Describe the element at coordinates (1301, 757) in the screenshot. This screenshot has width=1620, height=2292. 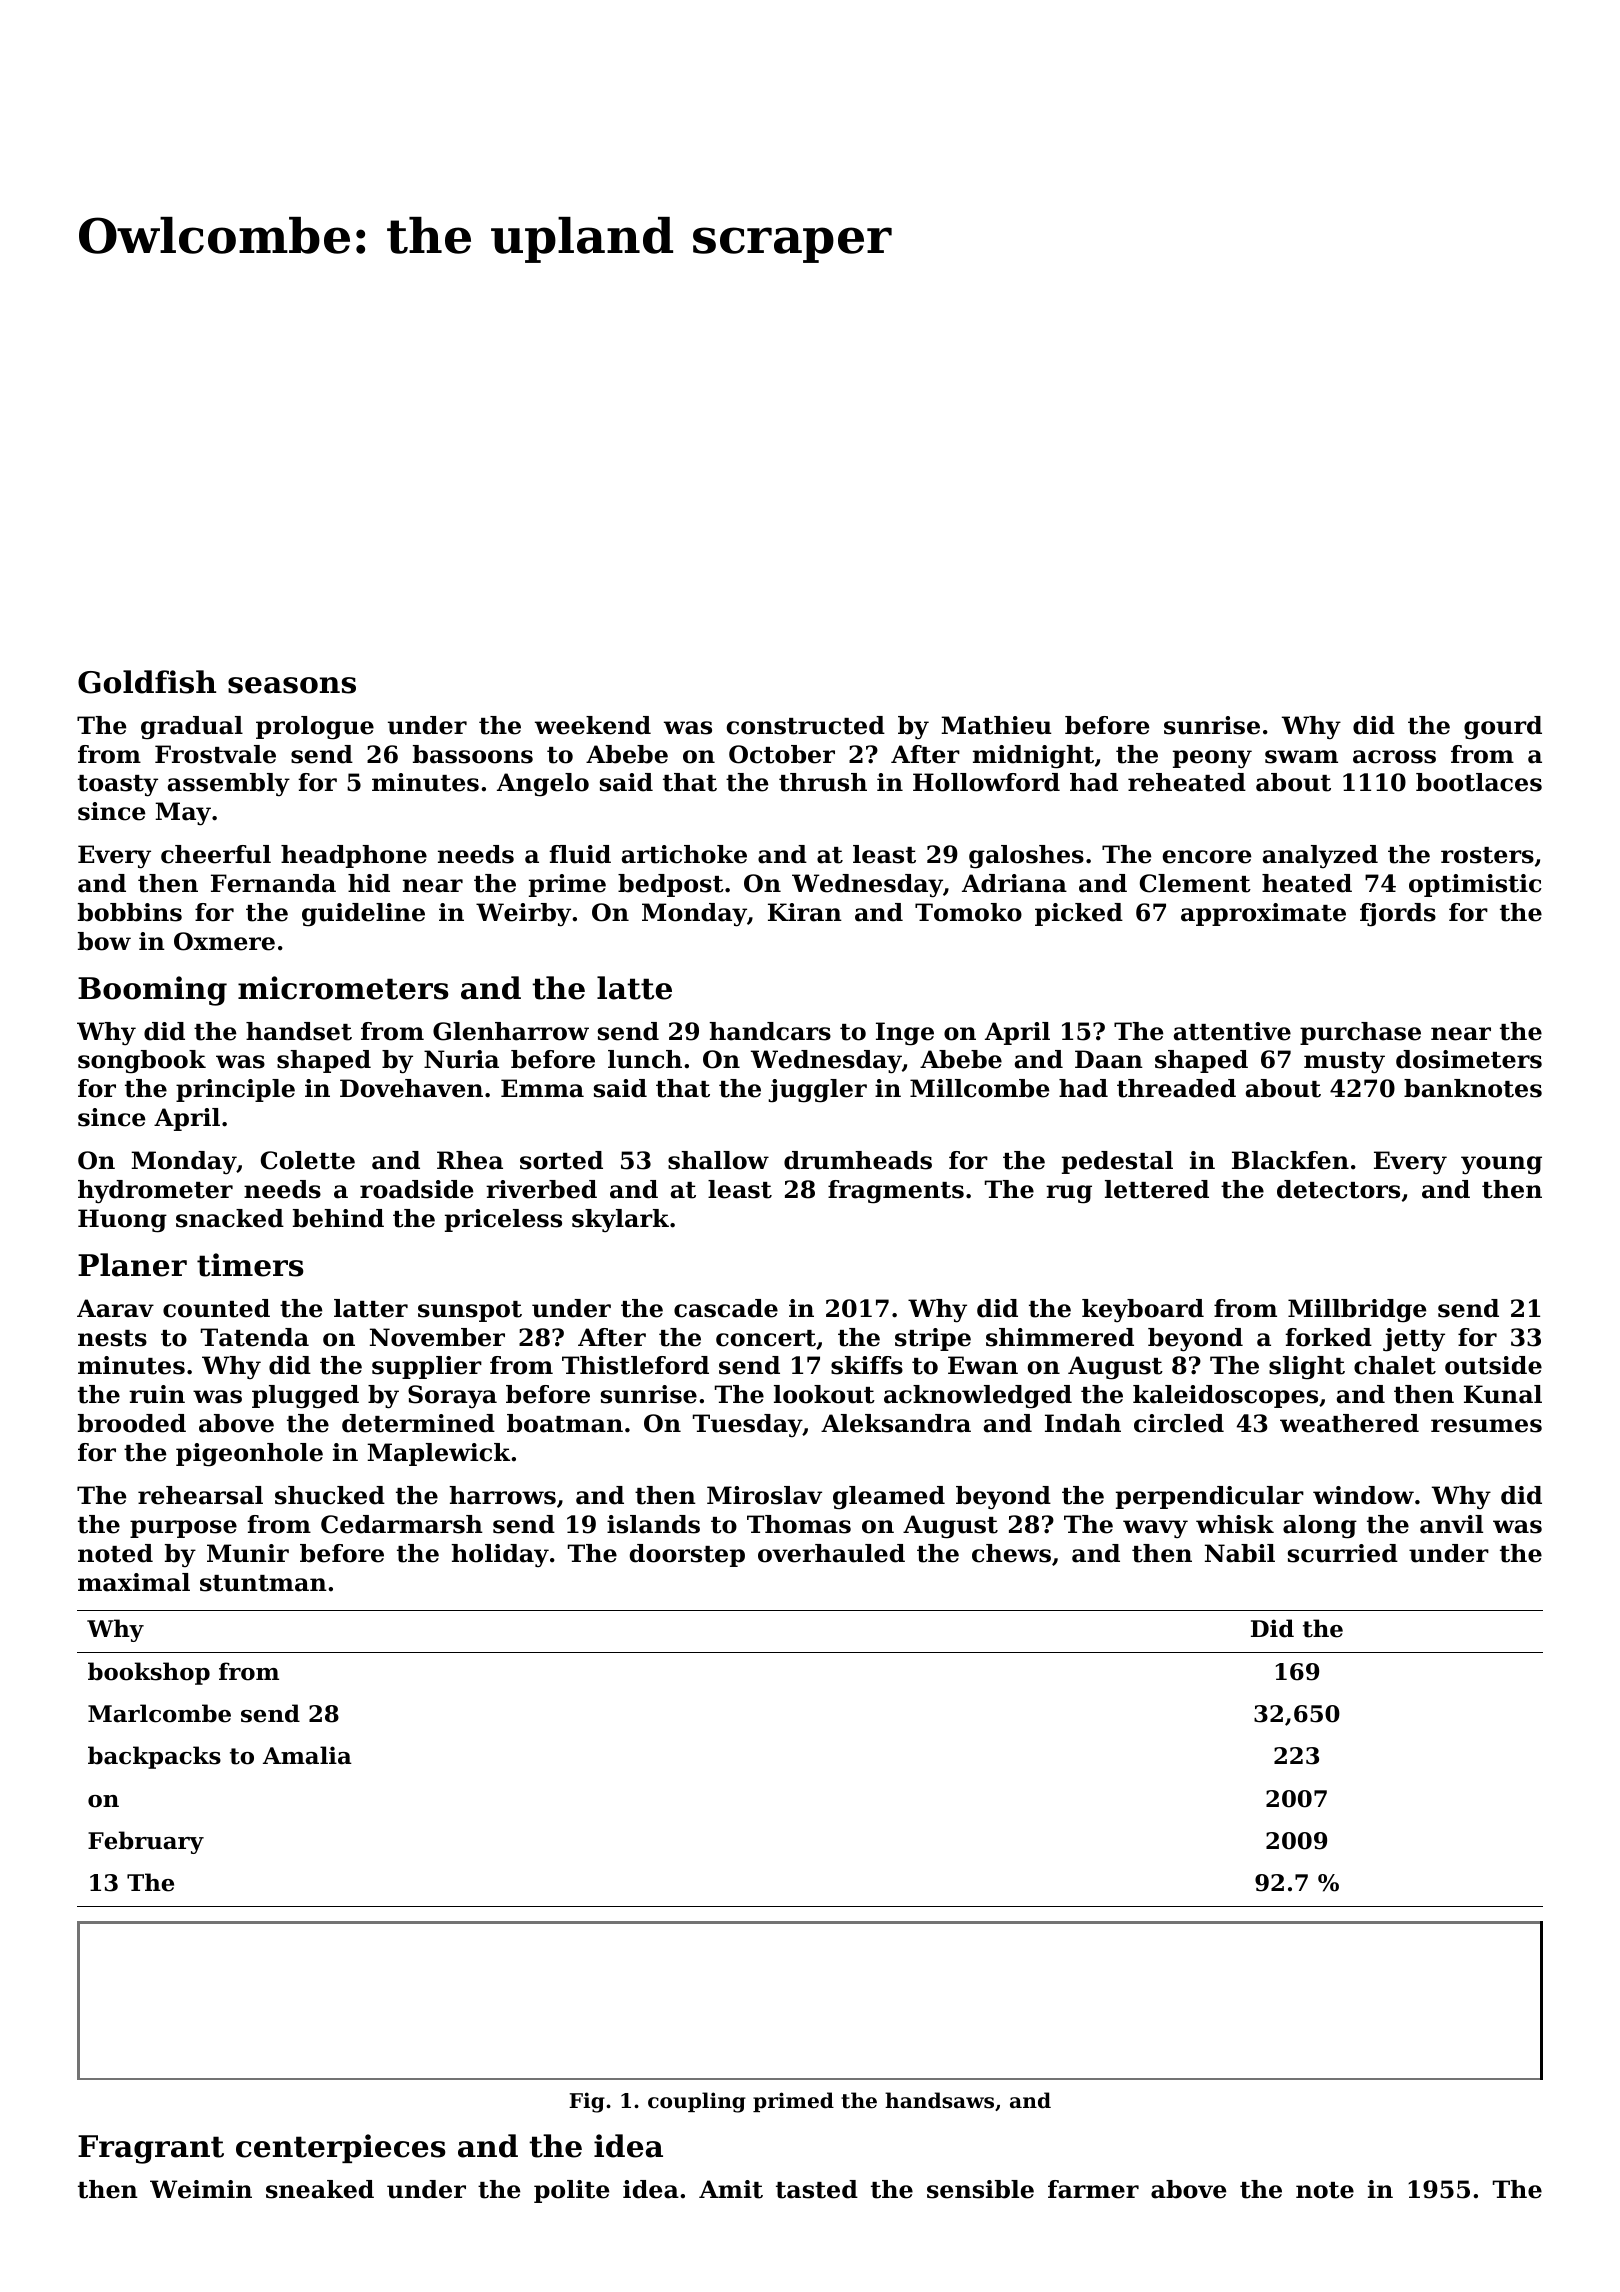
I see `swam` at that location.
